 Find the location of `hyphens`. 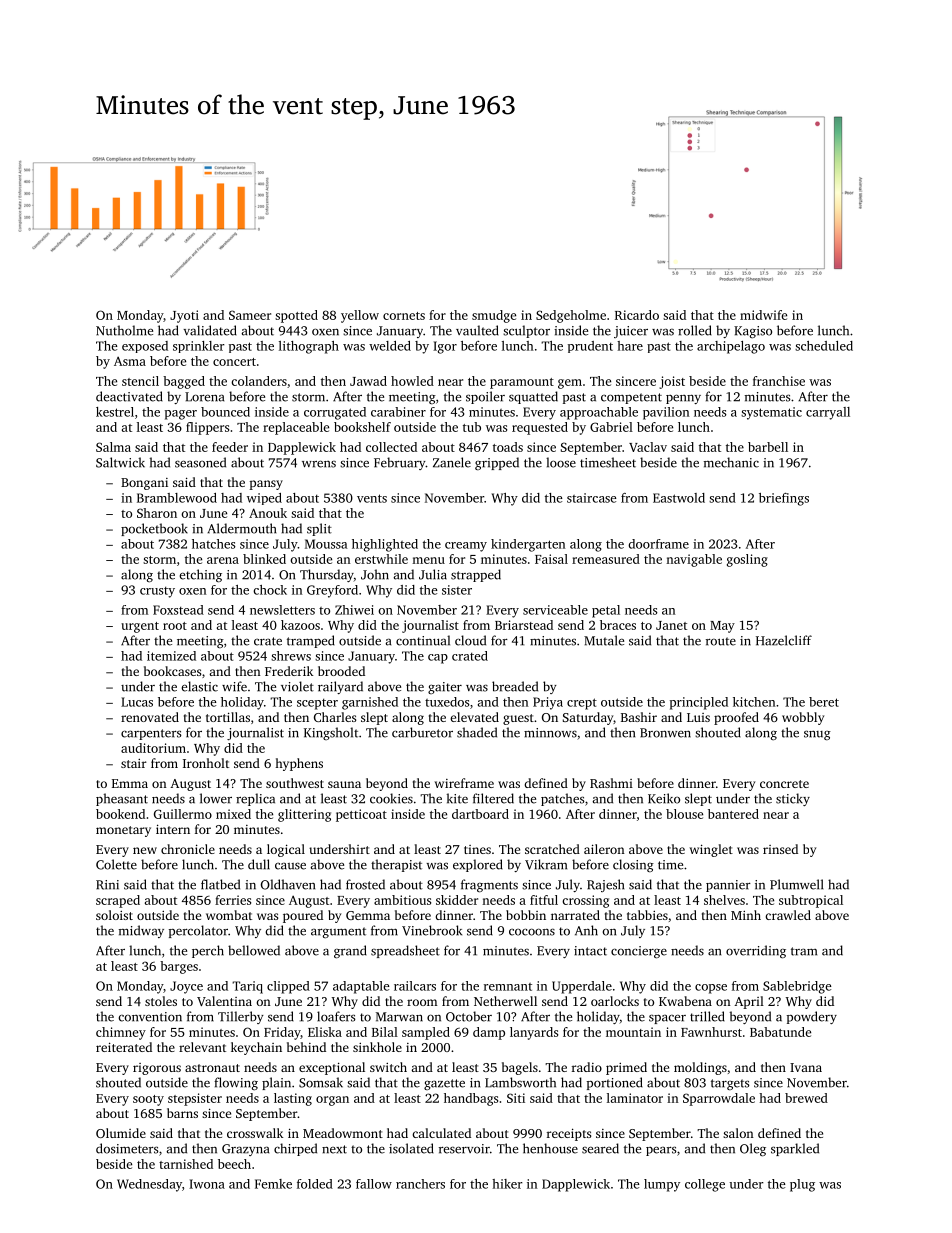

hyphens is located at coordinates (299, 764).
